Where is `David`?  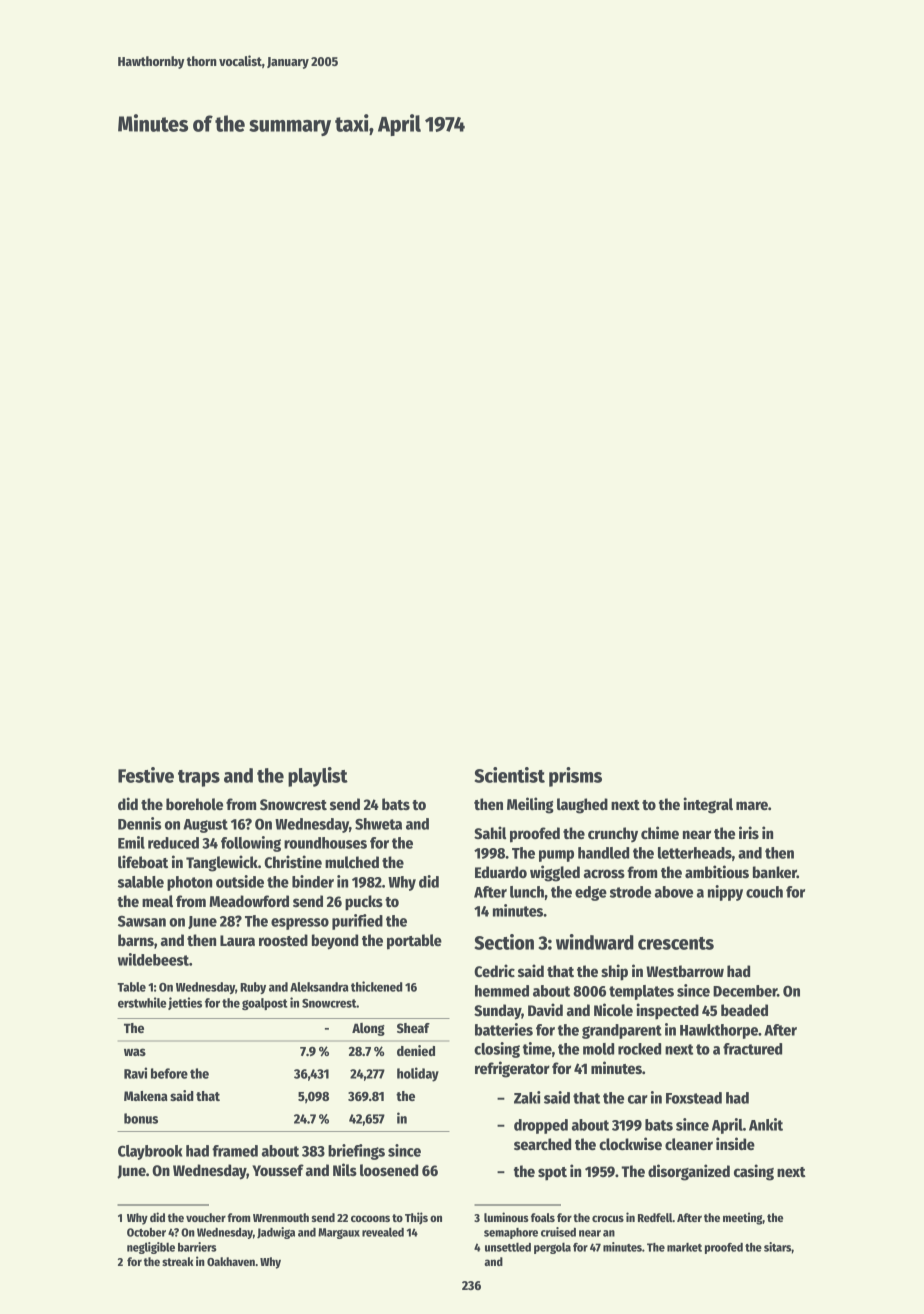
David is located at coordinates (545, 1009).
